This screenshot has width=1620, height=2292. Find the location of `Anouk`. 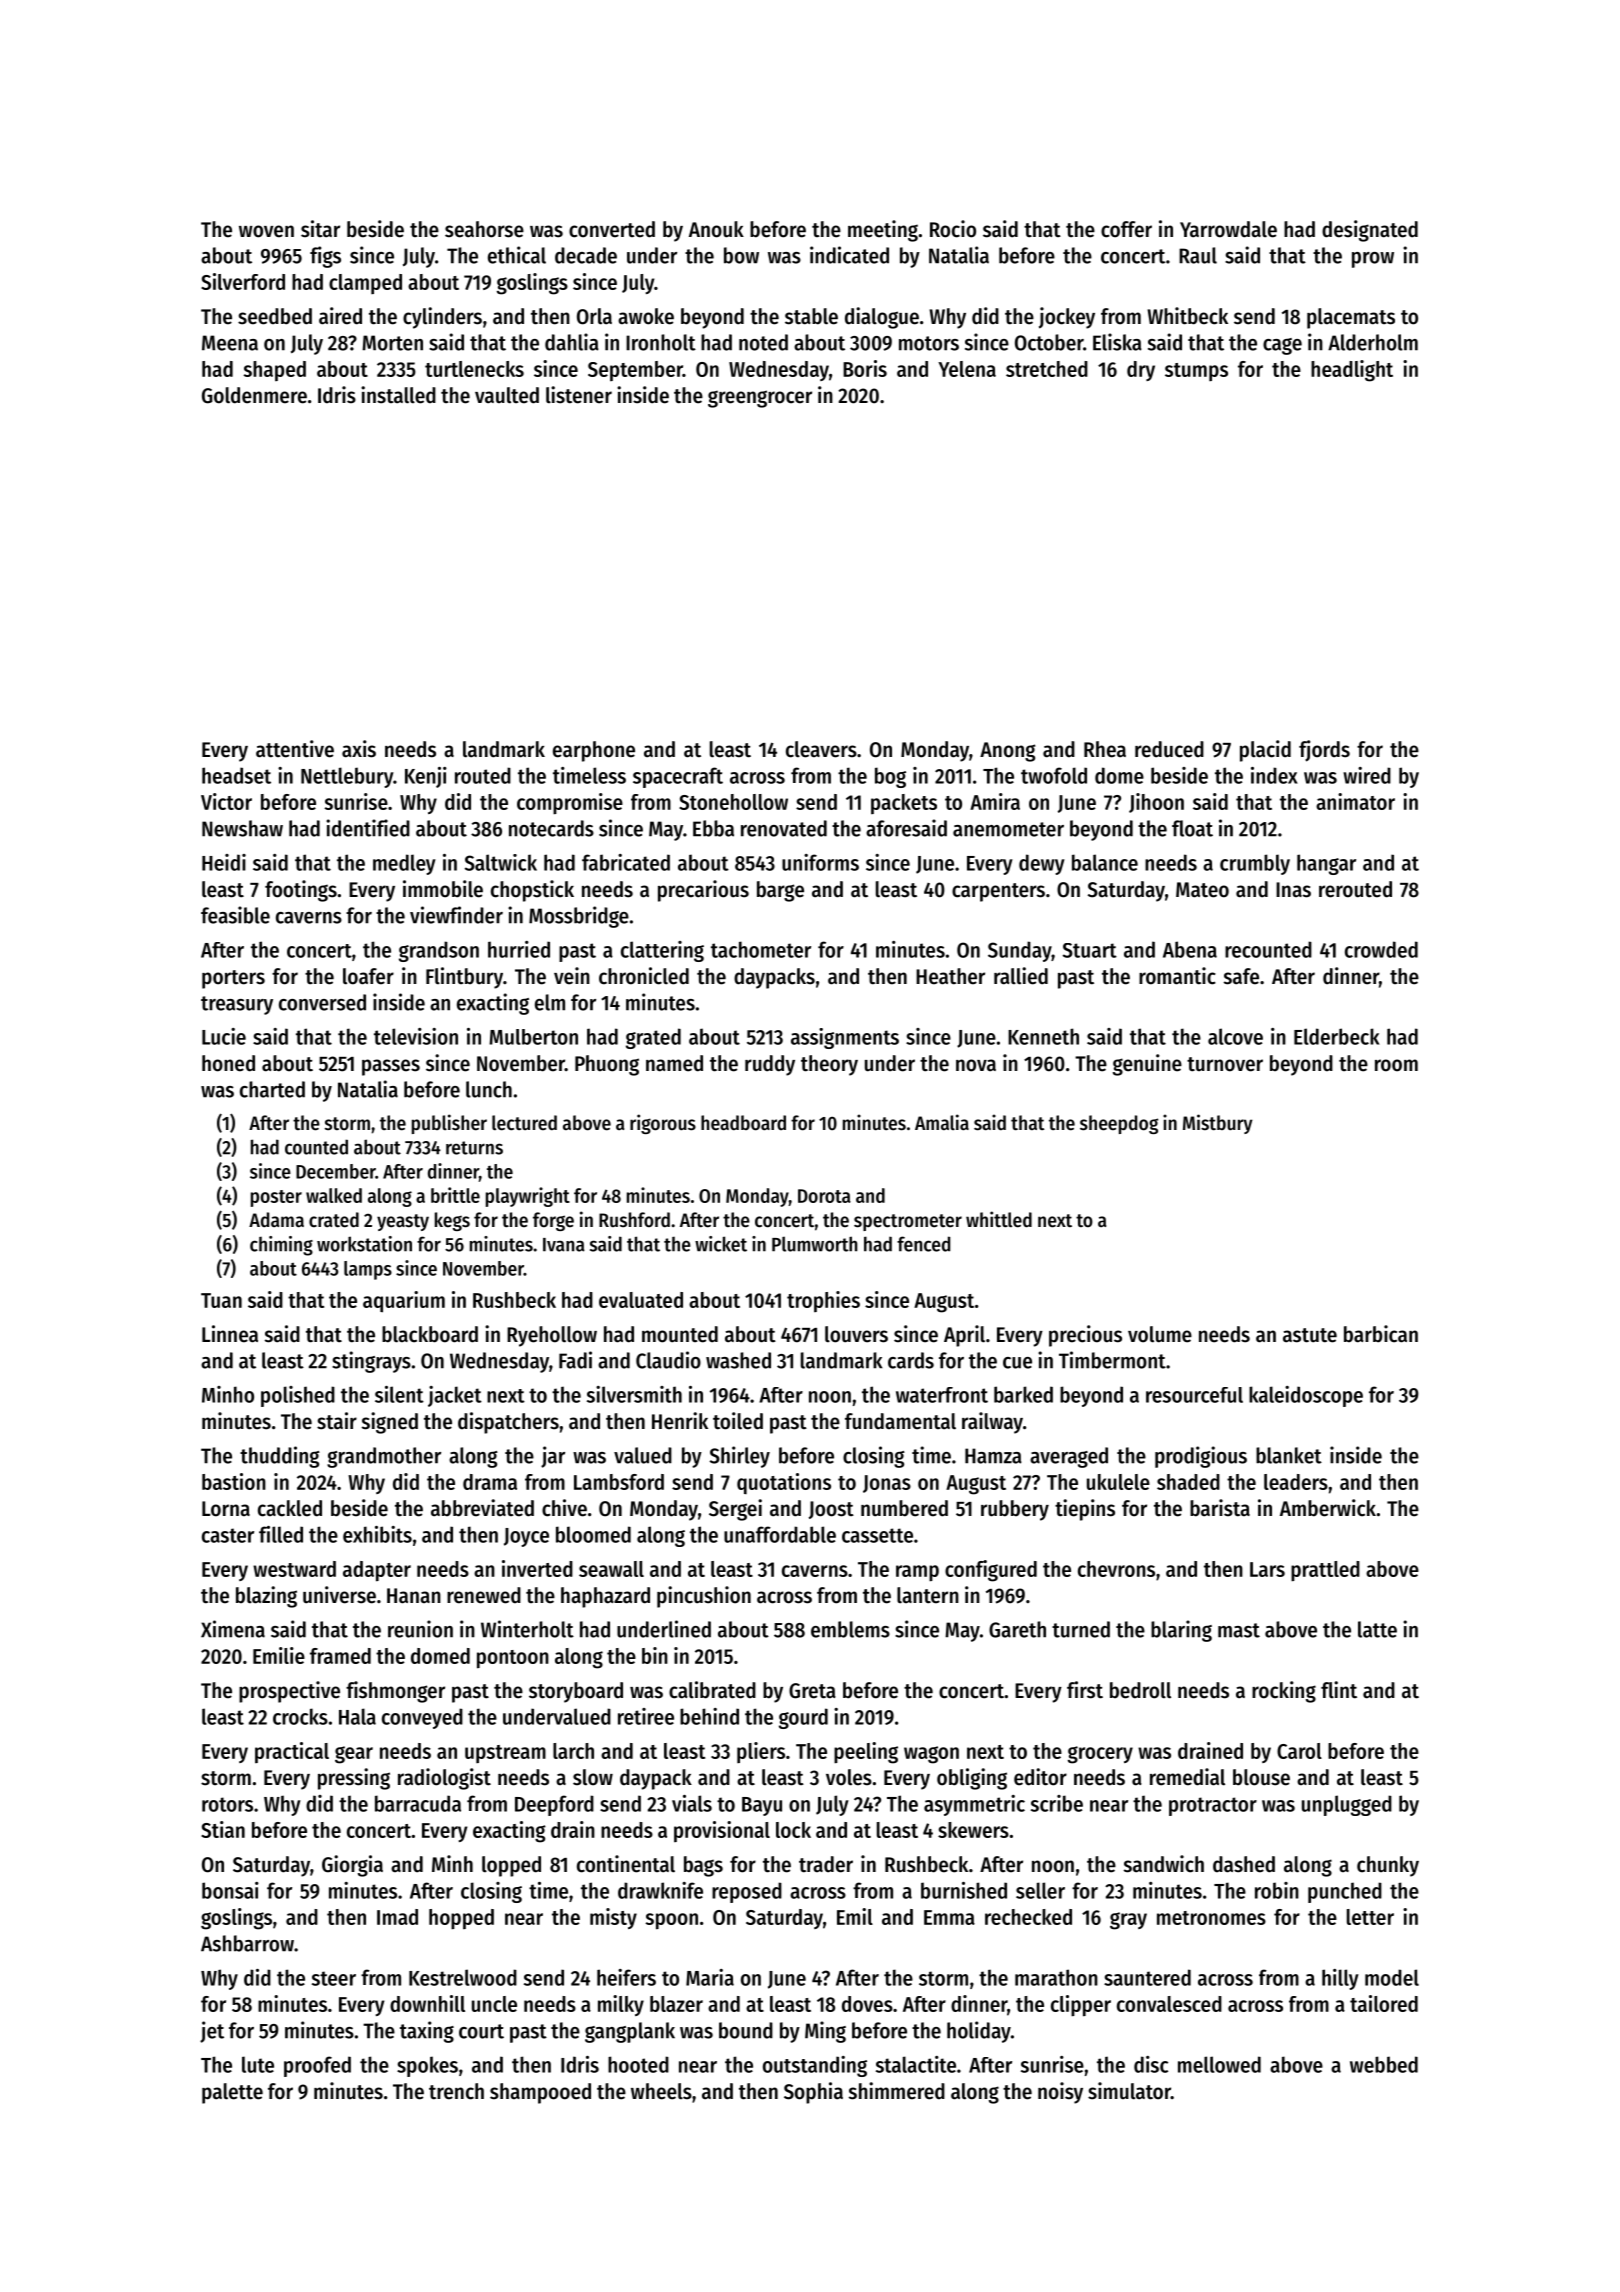

Anouk is located at coordinates (716, 229).
